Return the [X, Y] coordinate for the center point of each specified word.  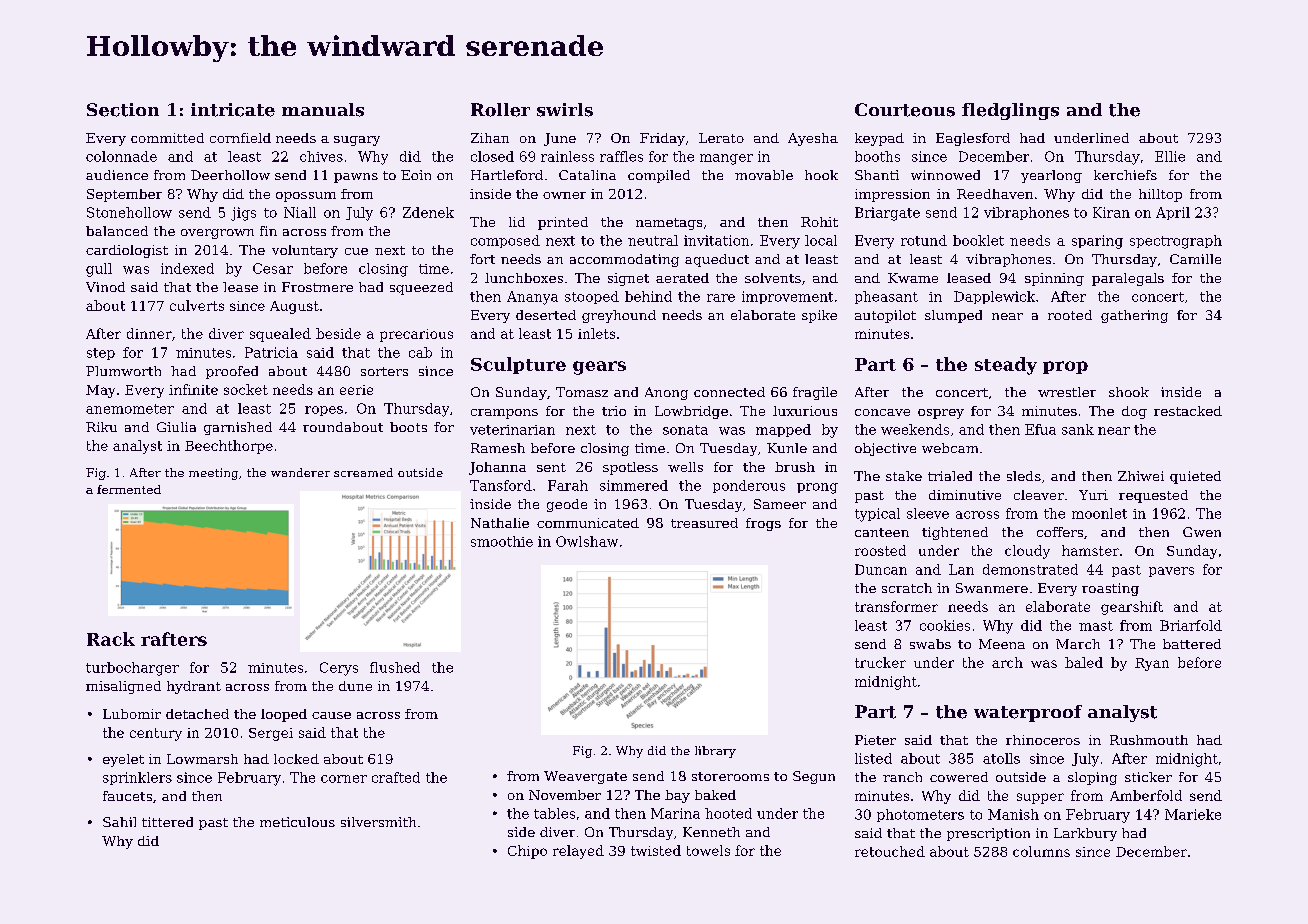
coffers [1060, 532]
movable [764, 175]
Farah [568, 485]
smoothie [502, 541]
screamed [363, 472]
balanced [117, 231]
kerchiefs [1125, 175]
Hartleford [507, 175]
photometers [920, 815]
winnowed [945, 175]
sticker [1148, 777]
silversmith [378, 822]
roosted [880, 550]
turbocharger [132, 669]
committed [167, 138]
